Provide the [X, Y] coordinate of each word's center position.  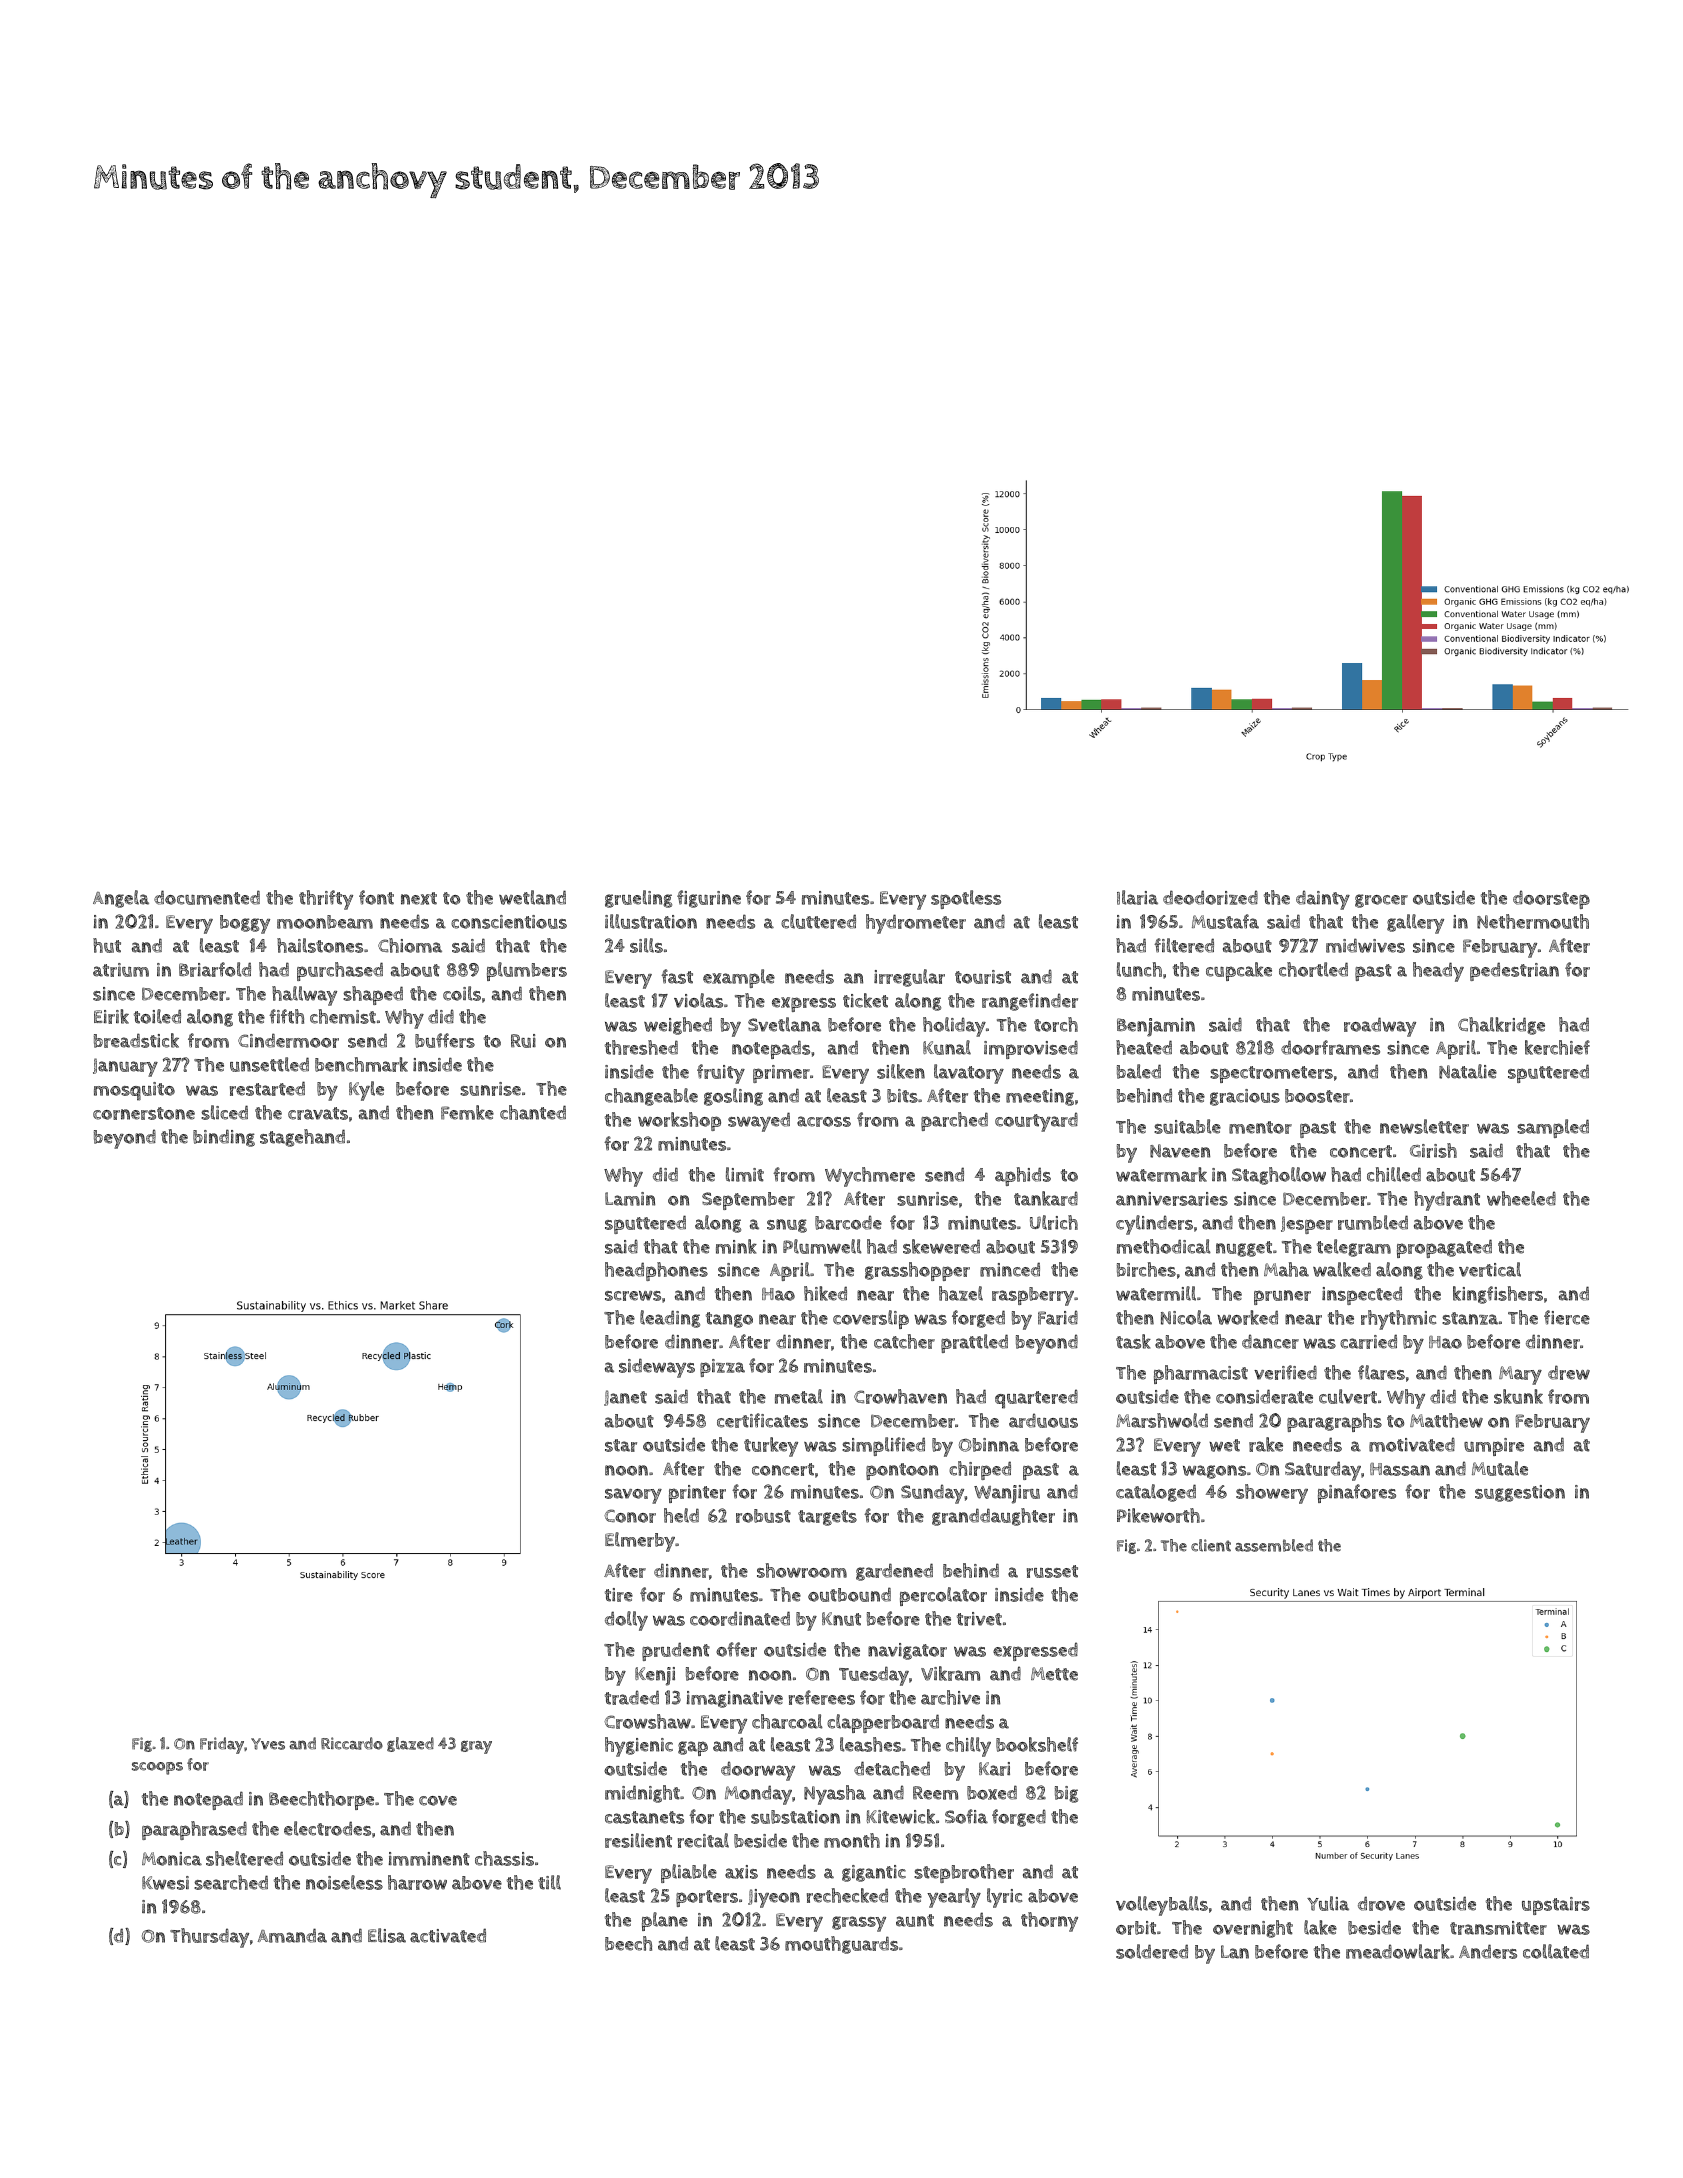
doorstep [1551, 899]
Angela [121, 899]
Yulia [1328, 1903]
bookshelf [1037, 1744]
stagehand [302, 1138]
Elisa [387, 1935]
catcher [904, 1341]
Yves [268, 1744]
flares [1381, 1372]
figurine [709, 899]
